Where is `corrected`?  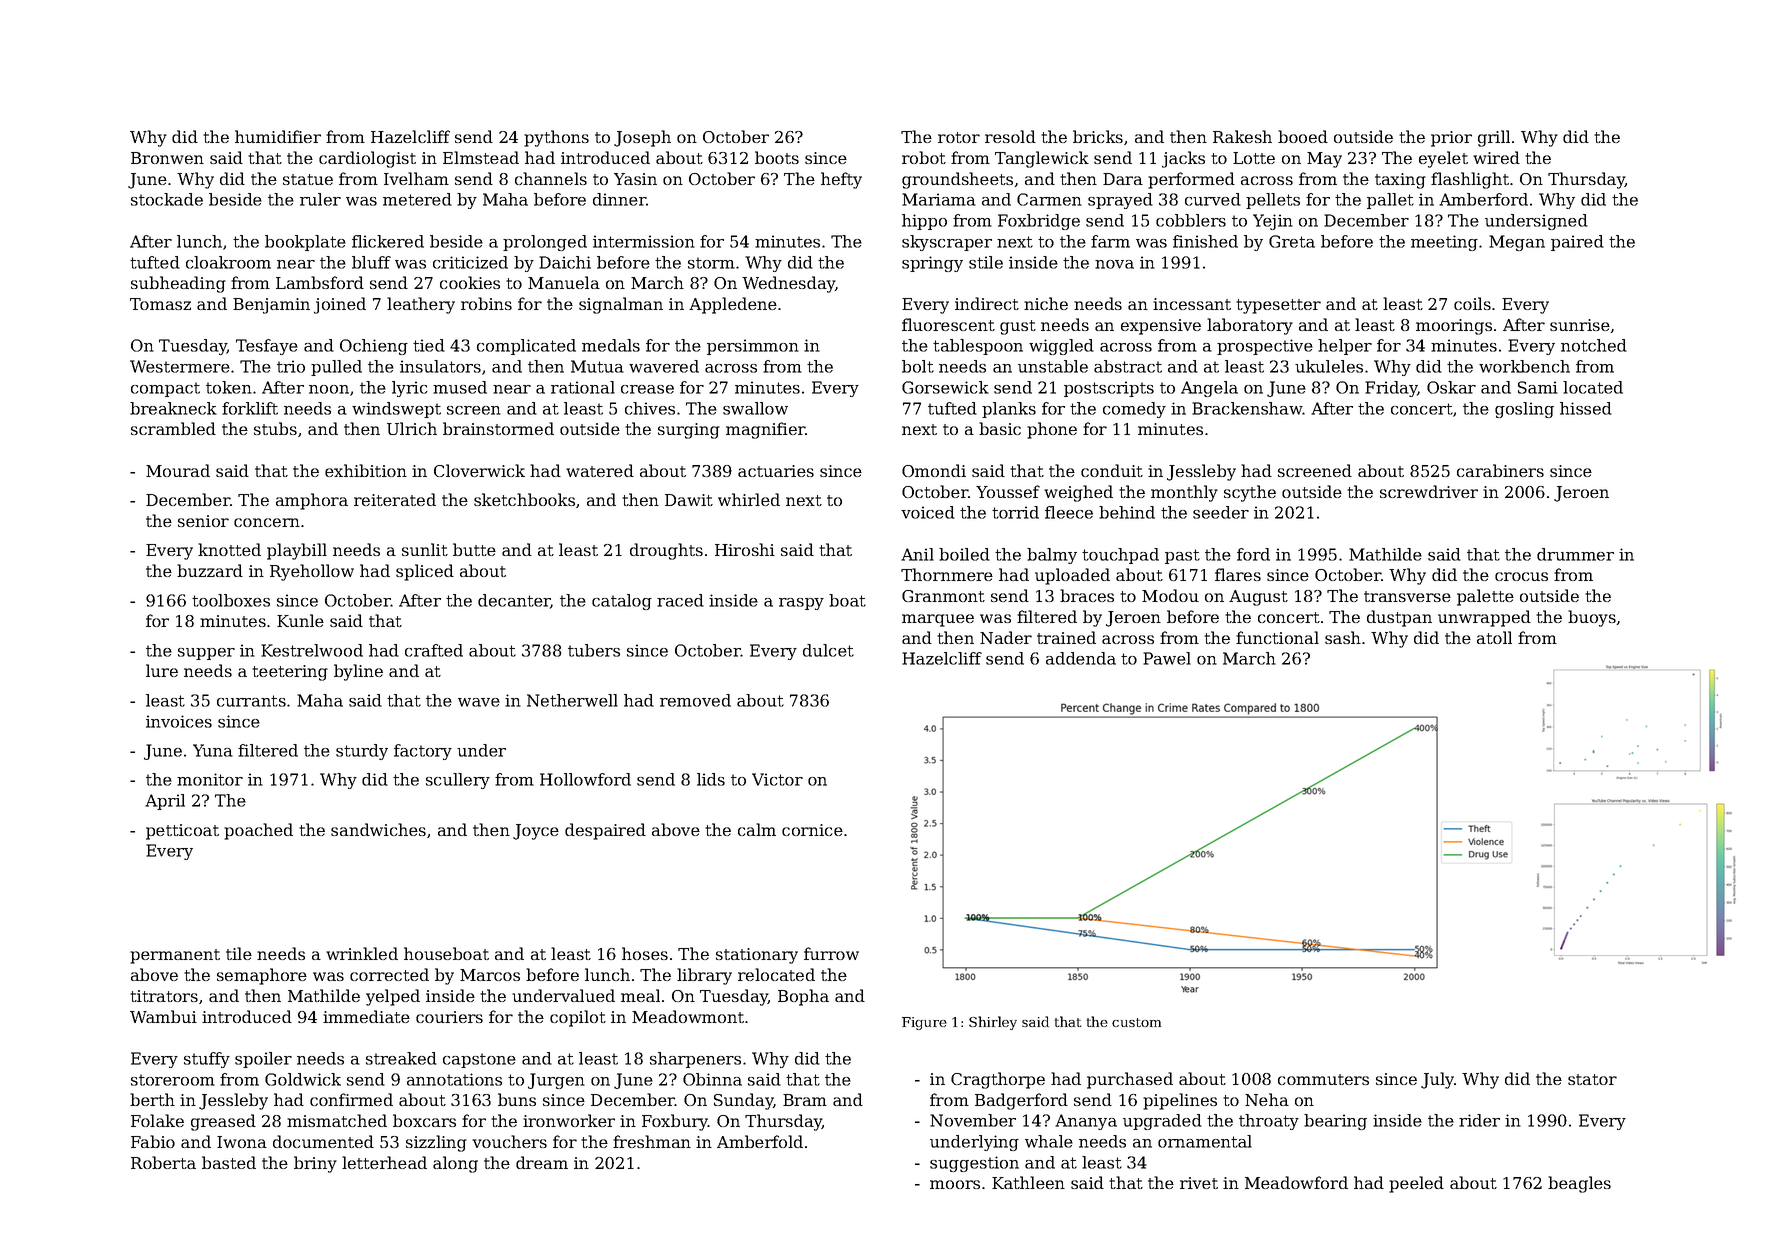 corrected is located at coordinates (389, 974).
